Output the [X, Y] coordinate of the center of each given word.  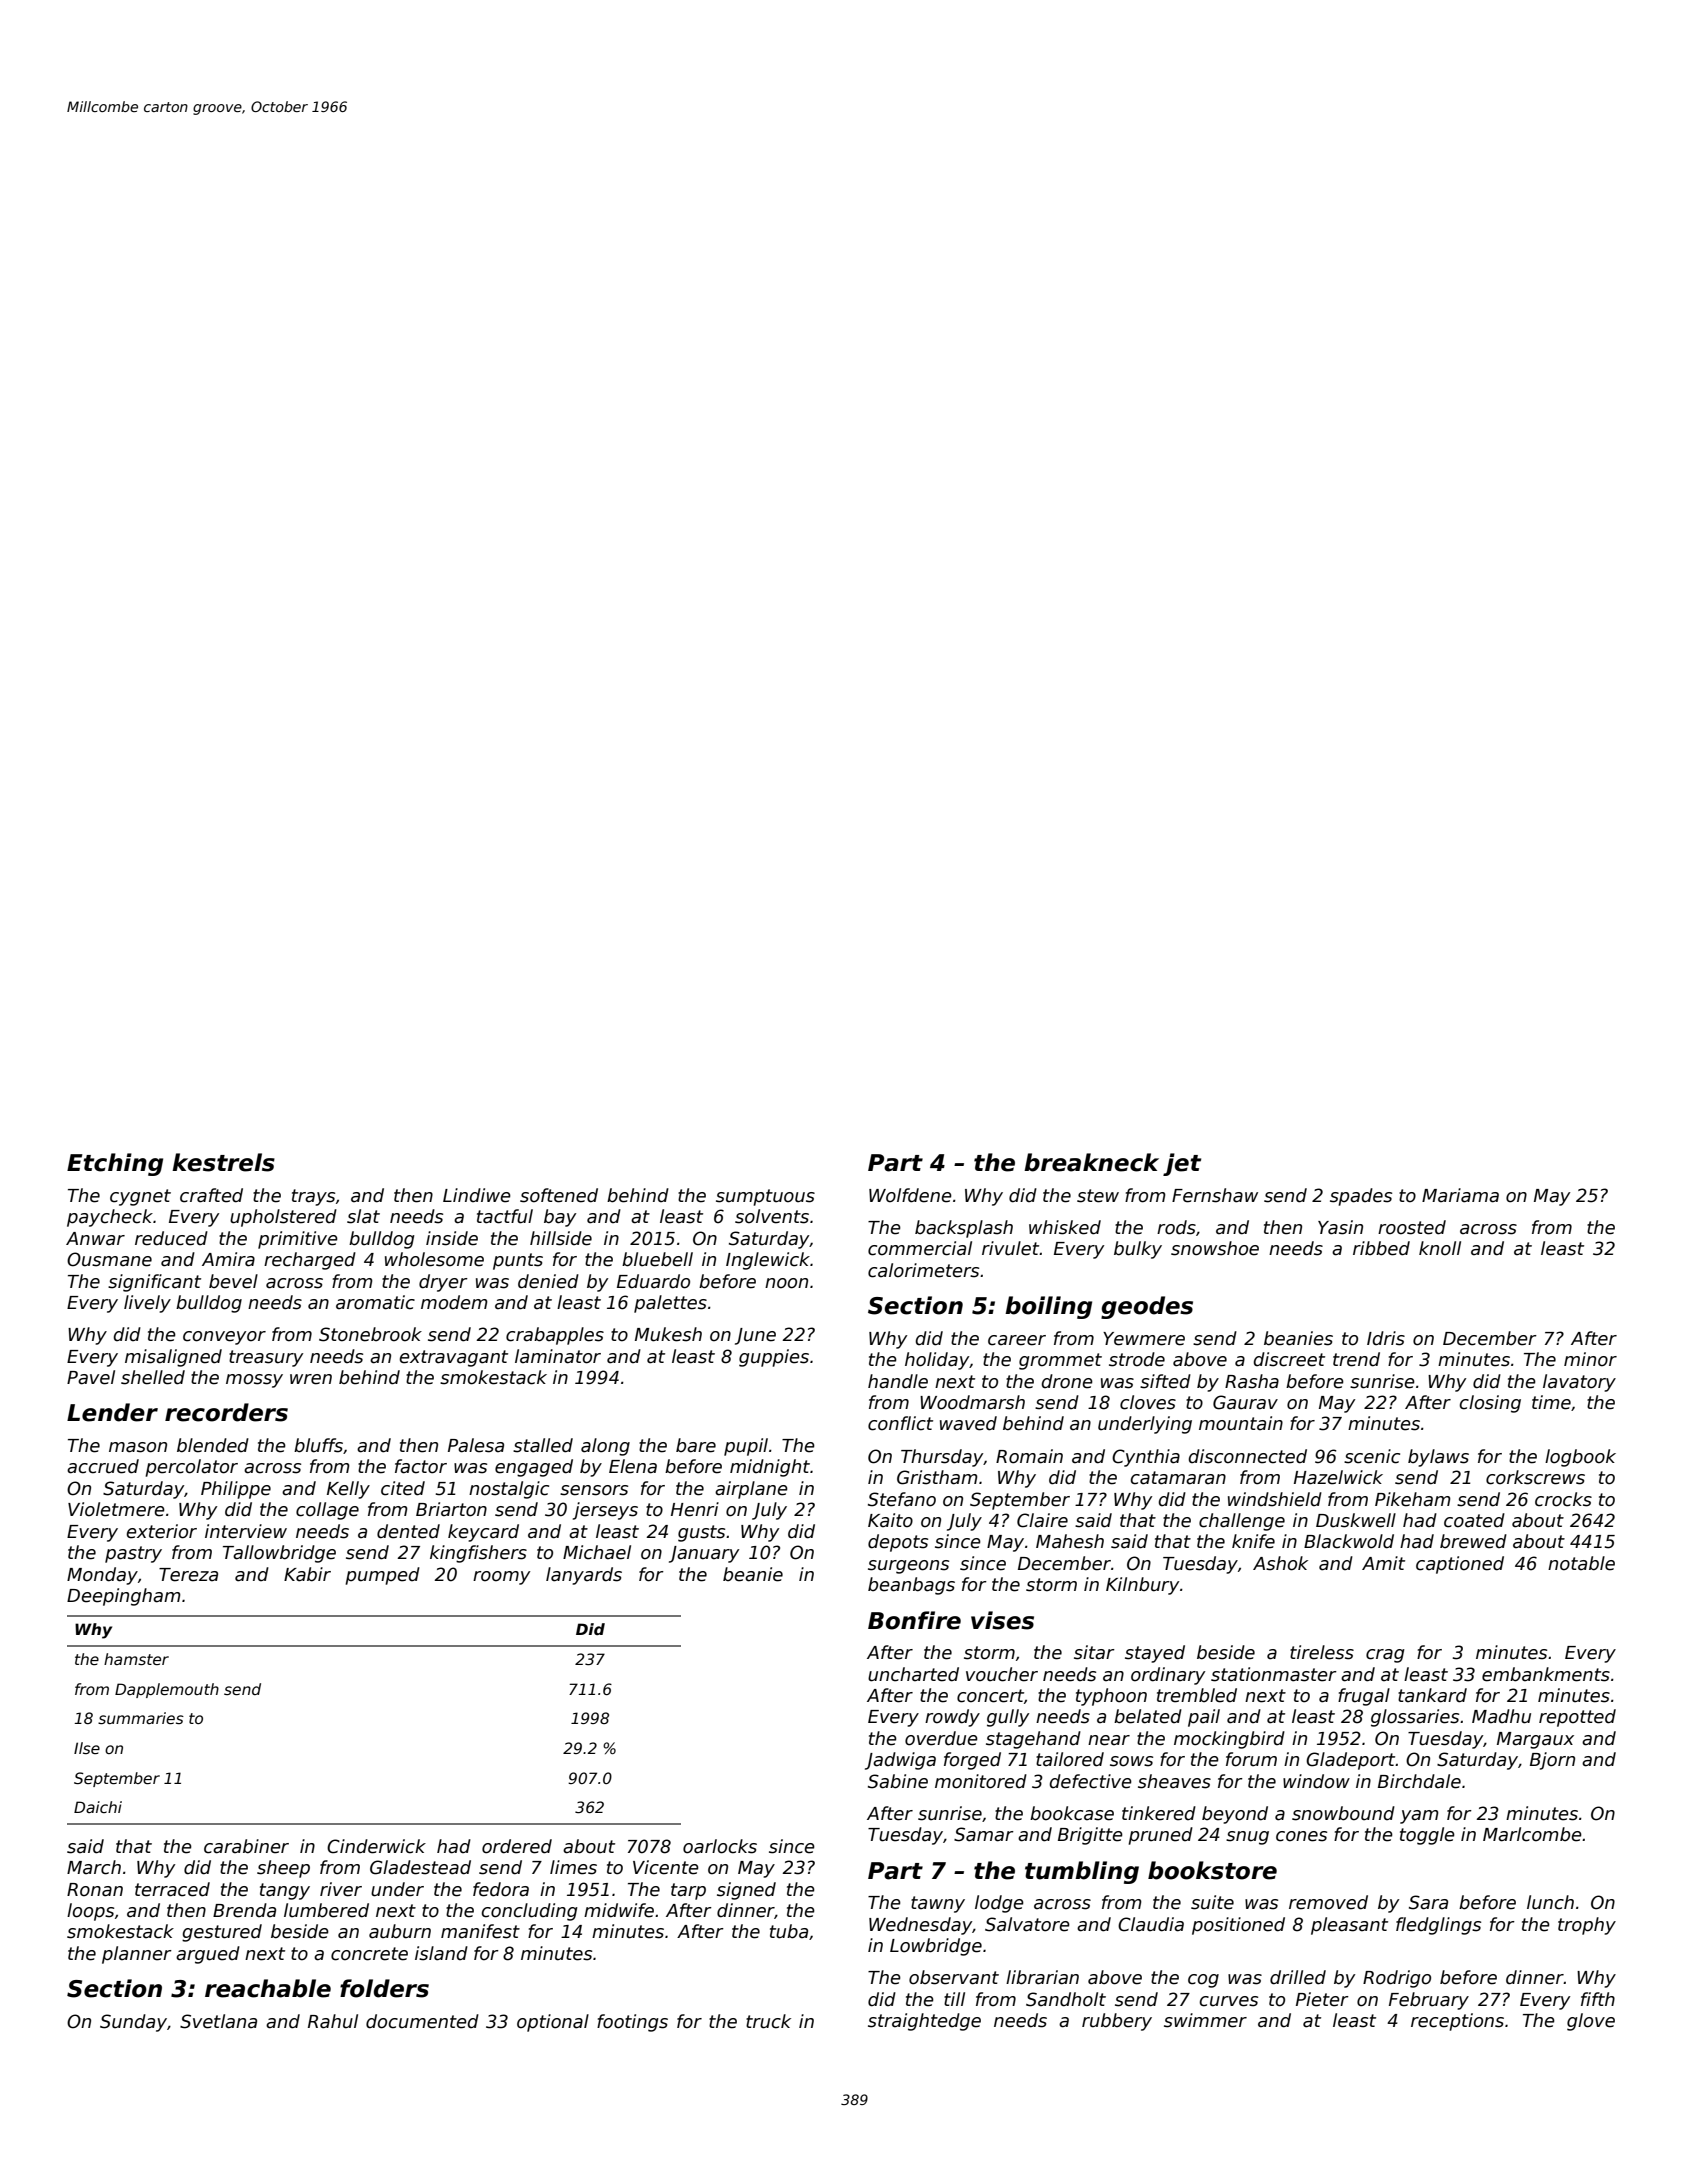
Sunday [133, 2023]
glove [1591, 2022]
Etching [115, 1164]
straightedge [924, 2022]
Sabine [898, 1781]
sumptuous [765, 1197]
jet [1182, 1164]
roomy [501, 1578]
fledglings [1438, 1926]
